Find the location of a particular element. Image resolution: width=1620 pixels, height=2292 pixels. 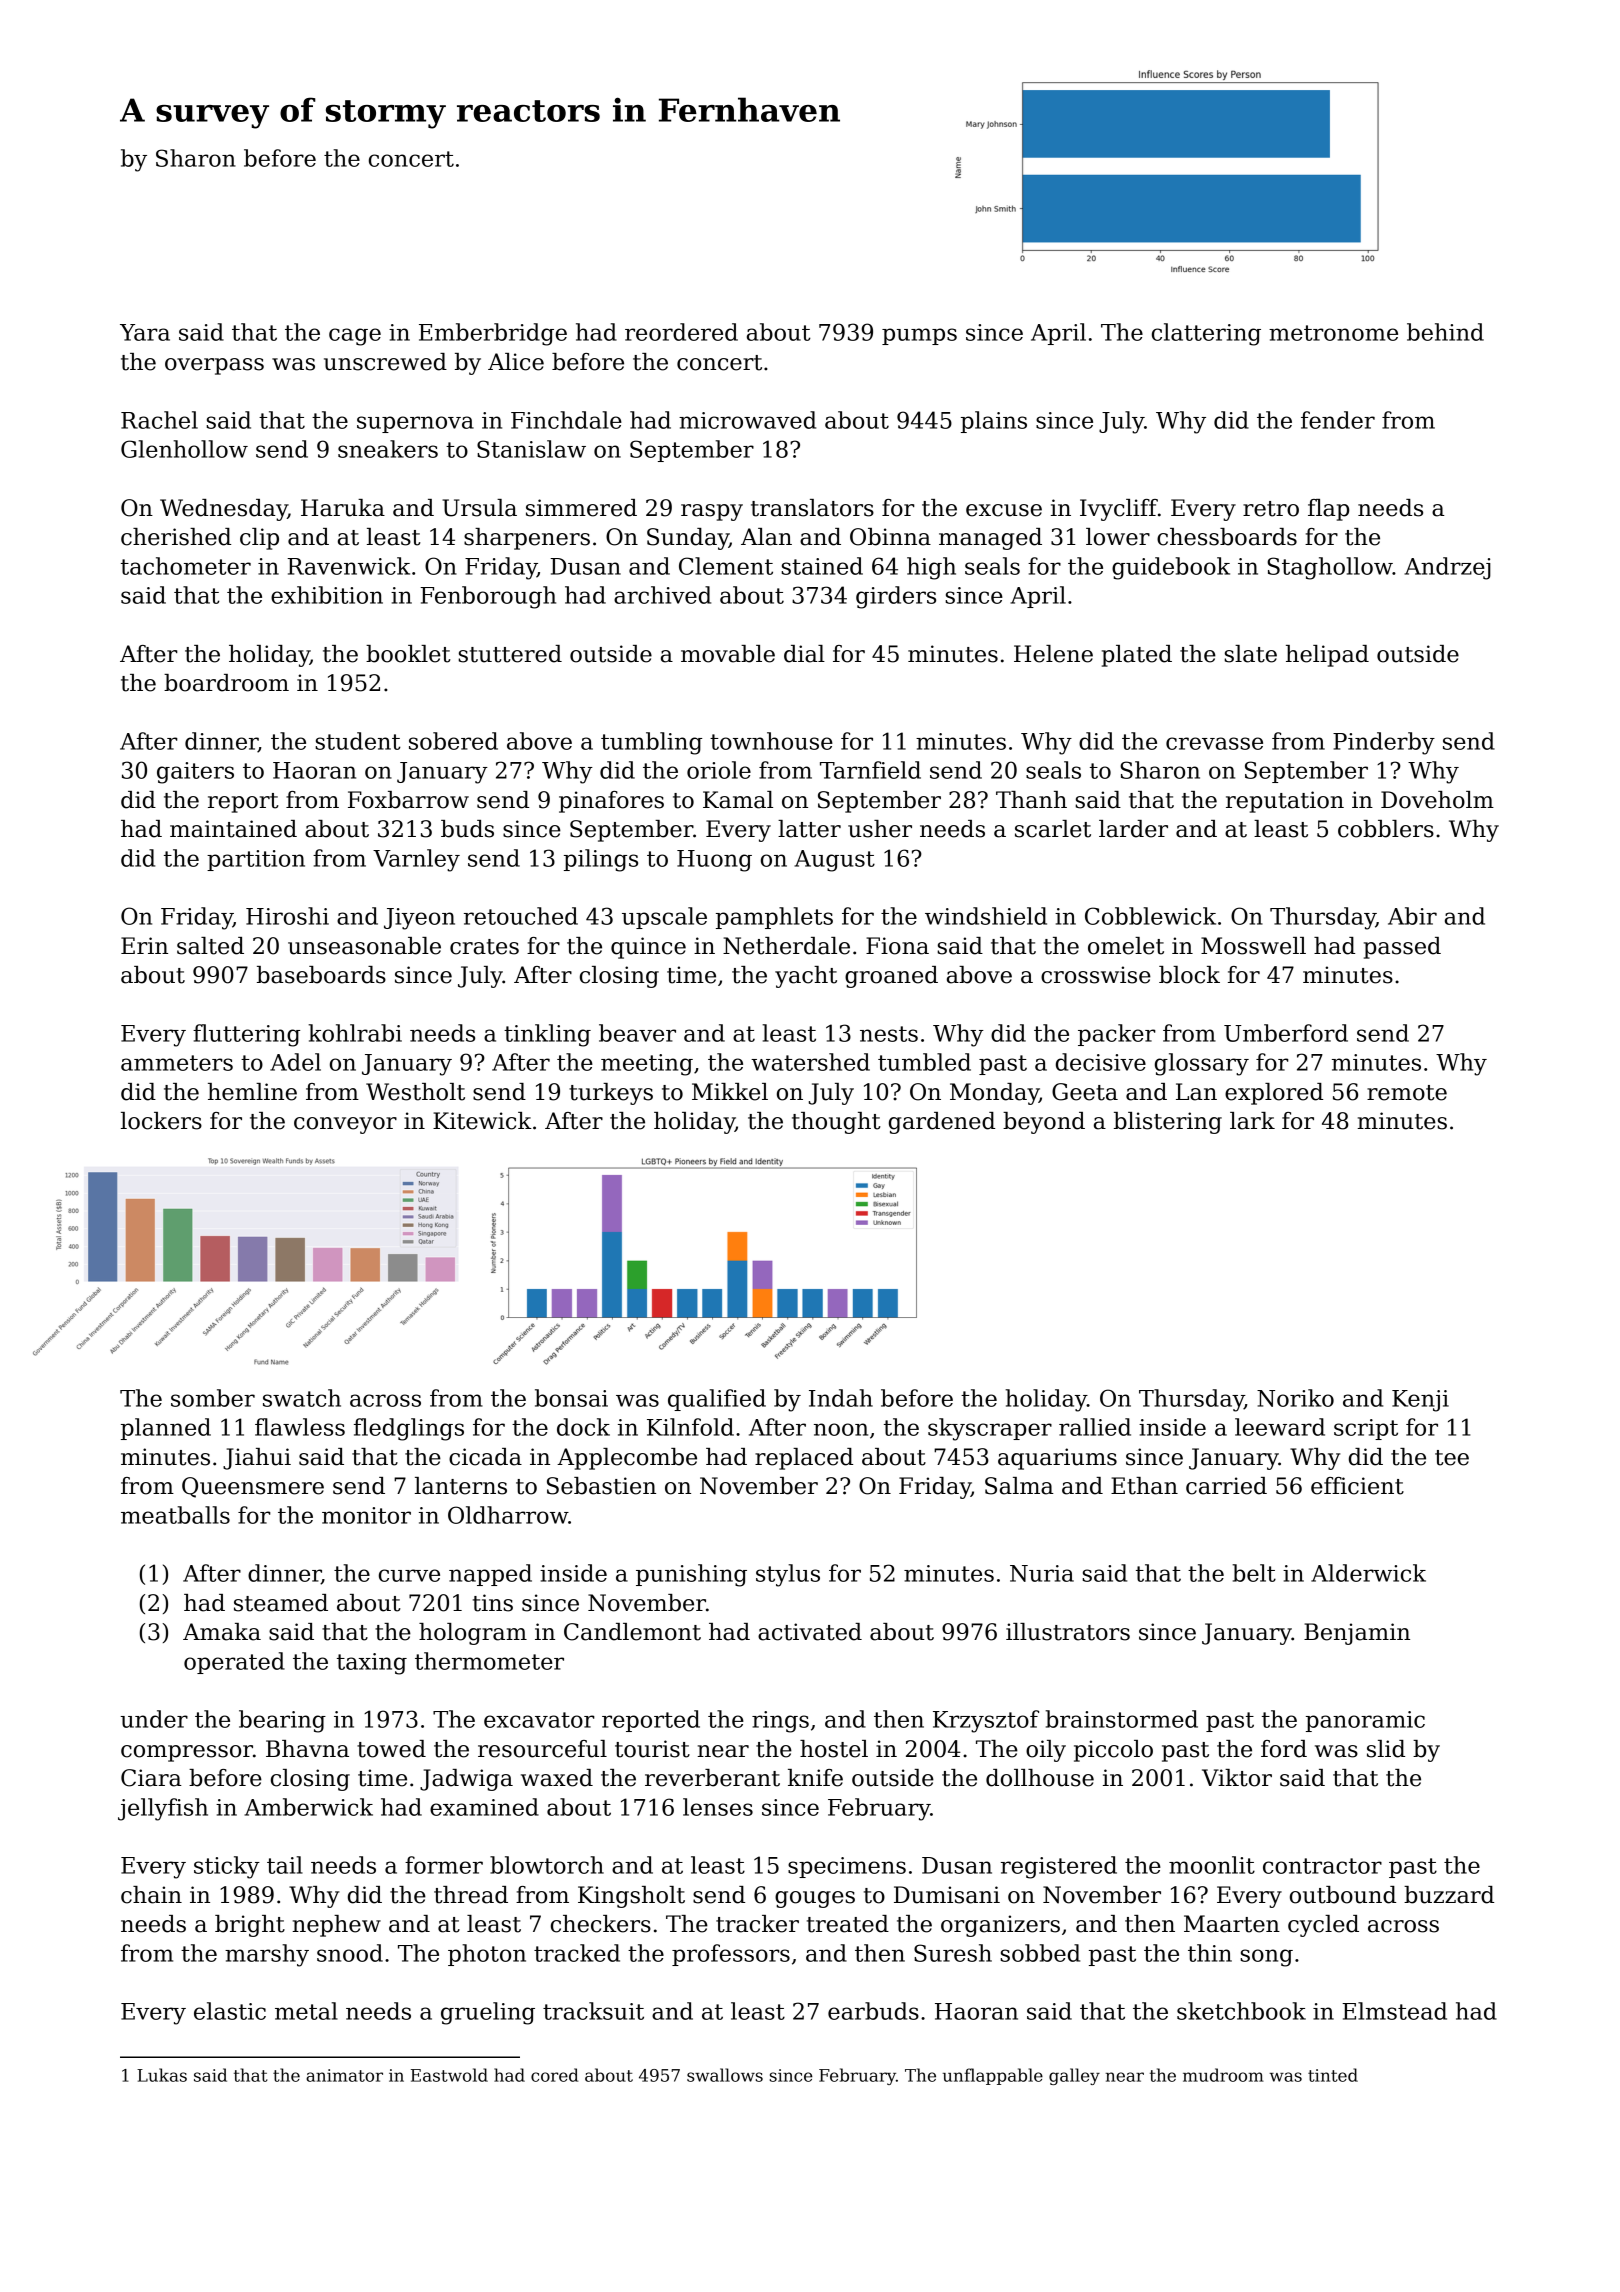

efficient is located at coordinates (1357, 1486).
